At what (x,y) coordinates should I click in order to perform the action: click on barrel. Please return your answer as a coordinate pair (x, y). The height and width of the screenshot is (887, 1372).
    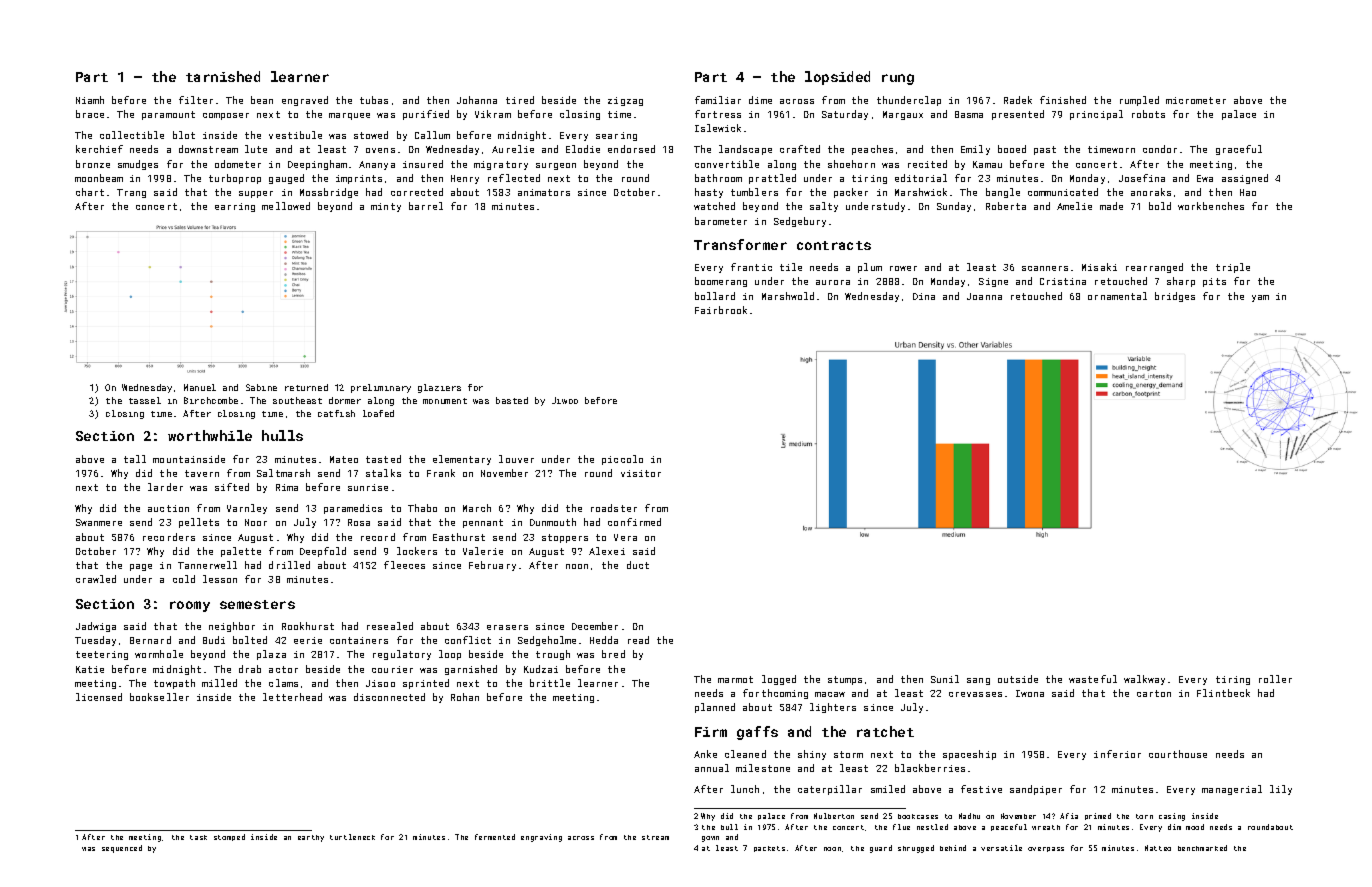
    Looking at the image, I should click on (426, 206).
